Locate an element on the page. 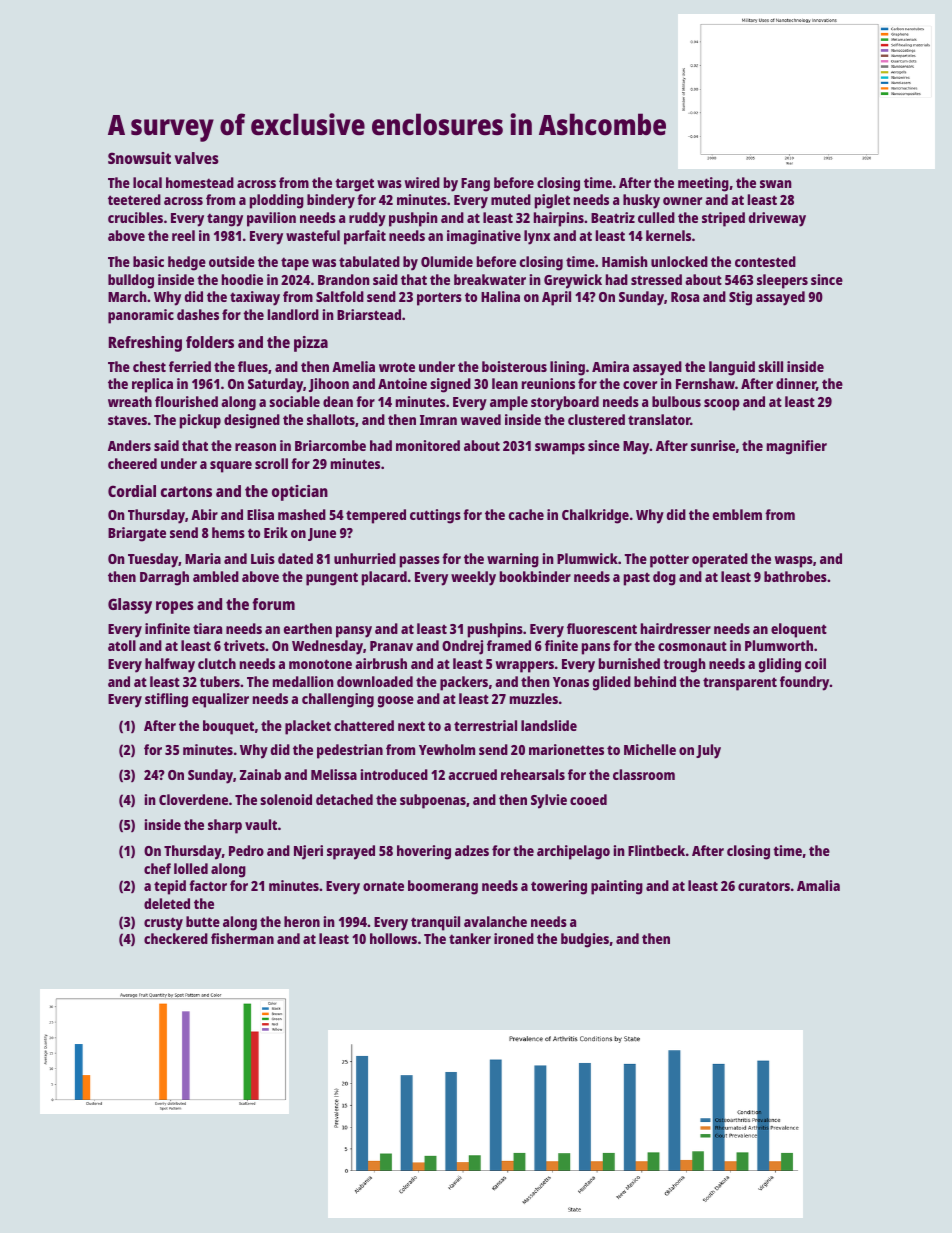 This document has width=952, height=1233. swan is located at coordinates (776, 184).
